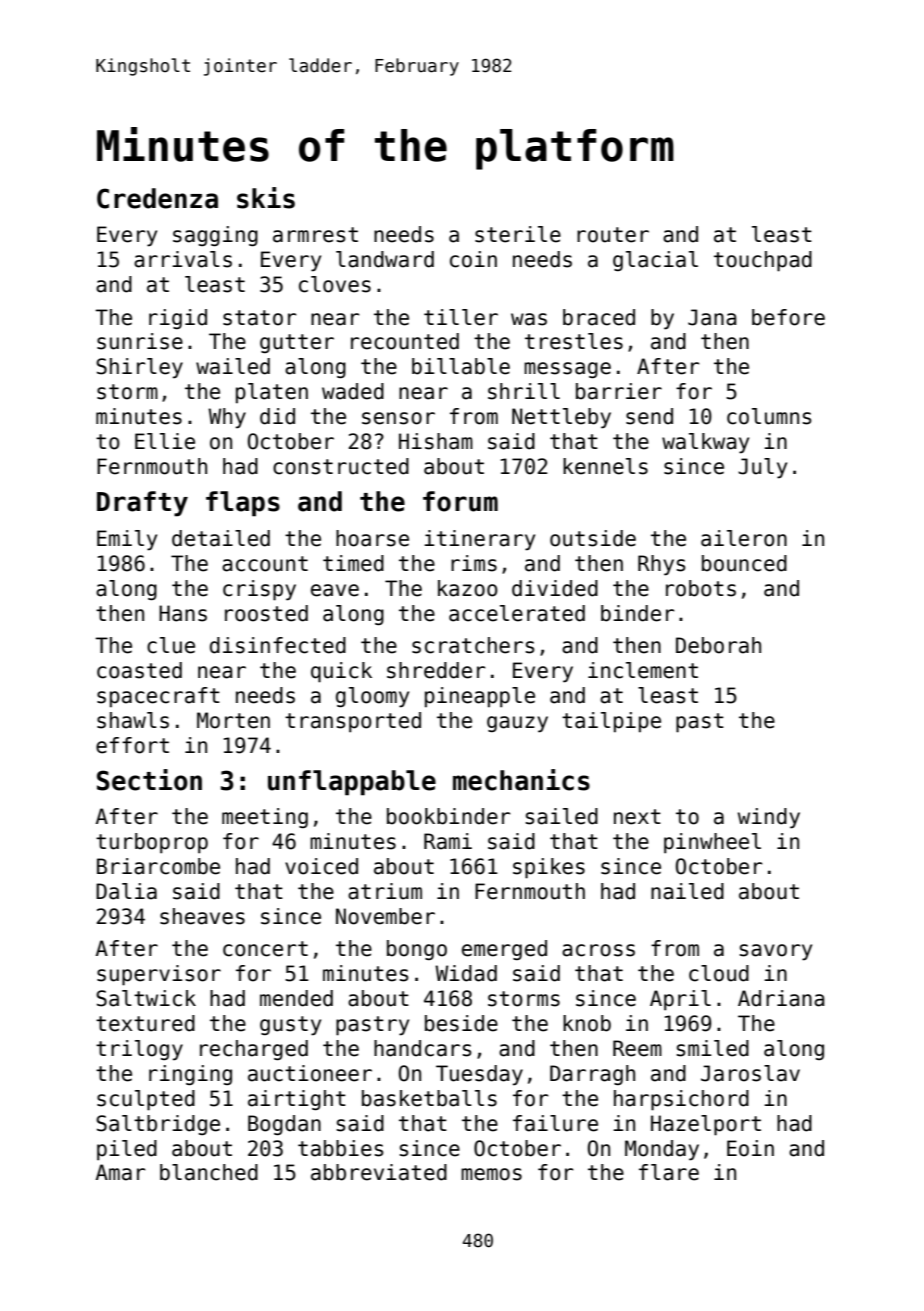 This document has width=924, height=1311. I want to click on blanched, so click(209, 1172).
